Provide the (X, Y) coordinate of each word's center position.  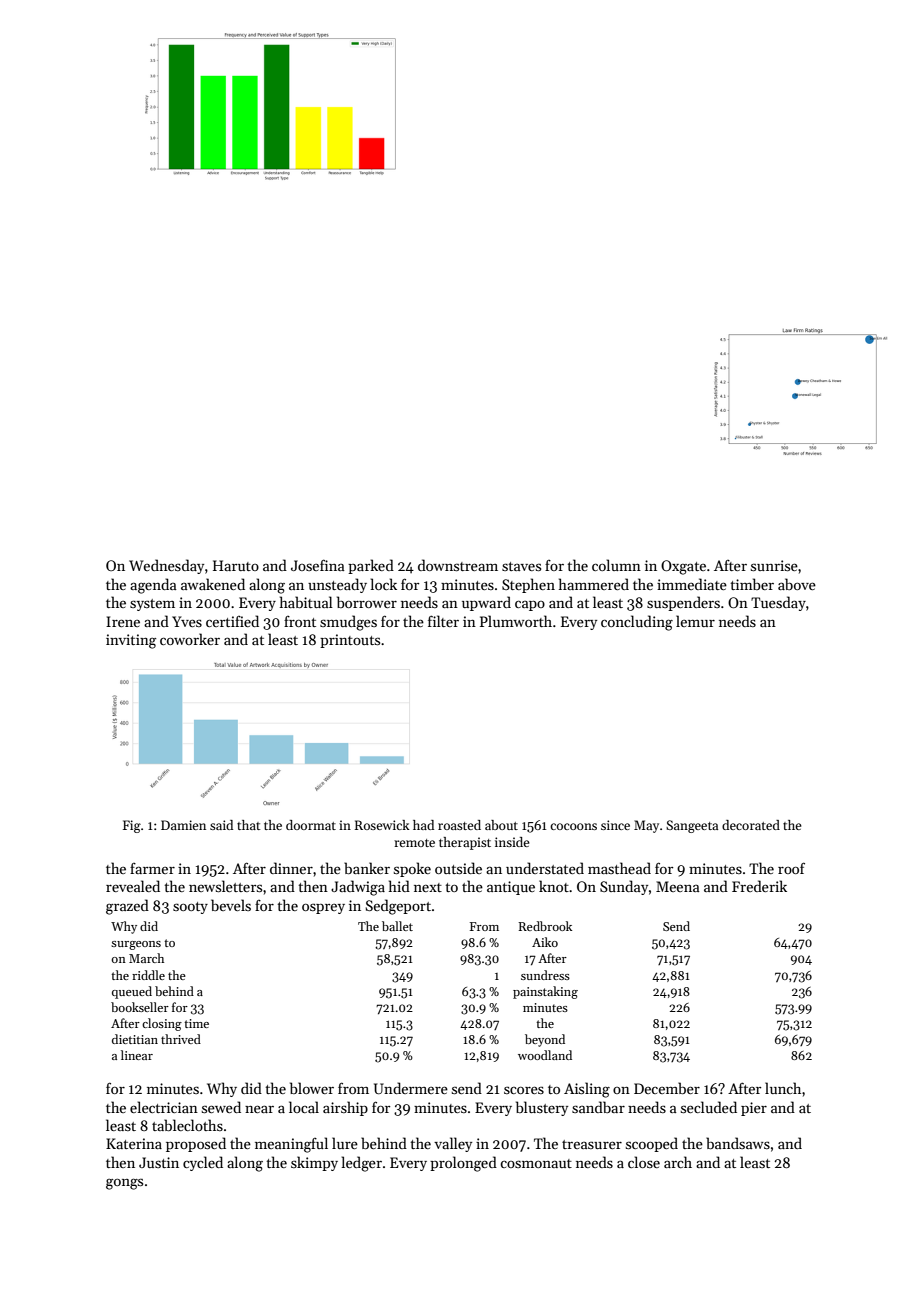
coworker (190, 639)
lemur (695, 621)
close (644, 1162)
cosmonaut (536, 1163)
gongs (124, 1184)
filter (443, 621)
